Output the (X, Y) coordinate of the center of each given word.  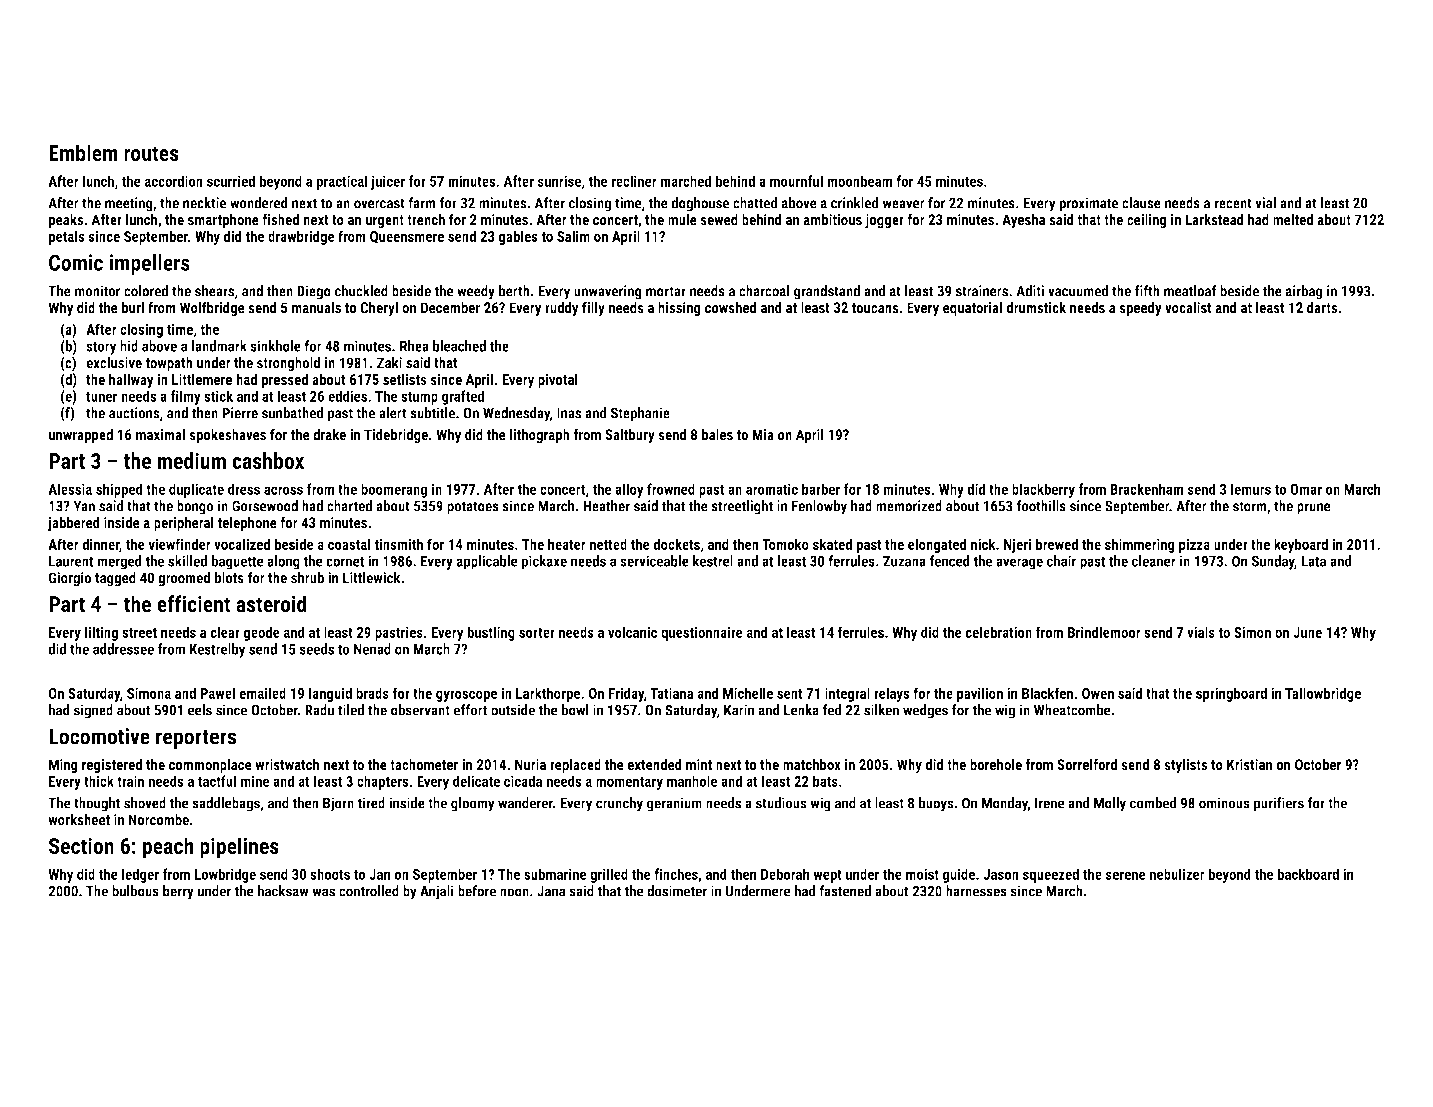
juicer (388, 182)
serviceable (654, 561)
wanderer (525, 803)
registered (112, 765)
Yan (84, 506)
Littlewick (371, 578)
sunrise (559, 181)
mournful (796, 181)
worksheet (79, 820)
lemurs (1251, 489)
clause (1141, 203)
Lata (1313, 561)
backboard (1308, 874)
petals (67, 237)
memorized (909, 506)
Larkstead (1214, 219)
